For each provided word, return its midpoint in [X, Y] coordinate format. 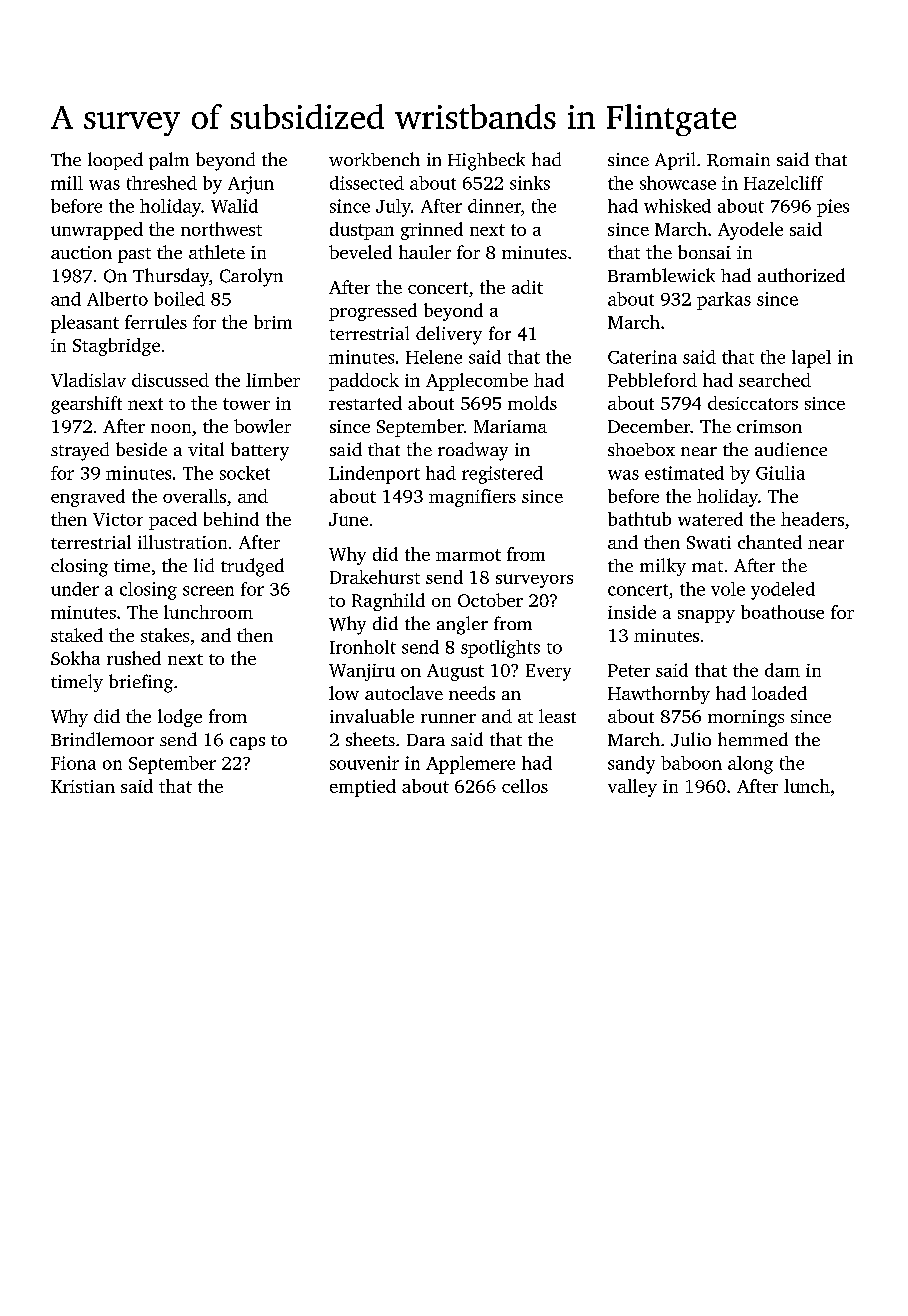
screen [208, 591]
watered [710, 519]
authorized [801, 275]
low [344, 693]
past [134, 255]
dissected [367, 183]
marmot [468, 555]
